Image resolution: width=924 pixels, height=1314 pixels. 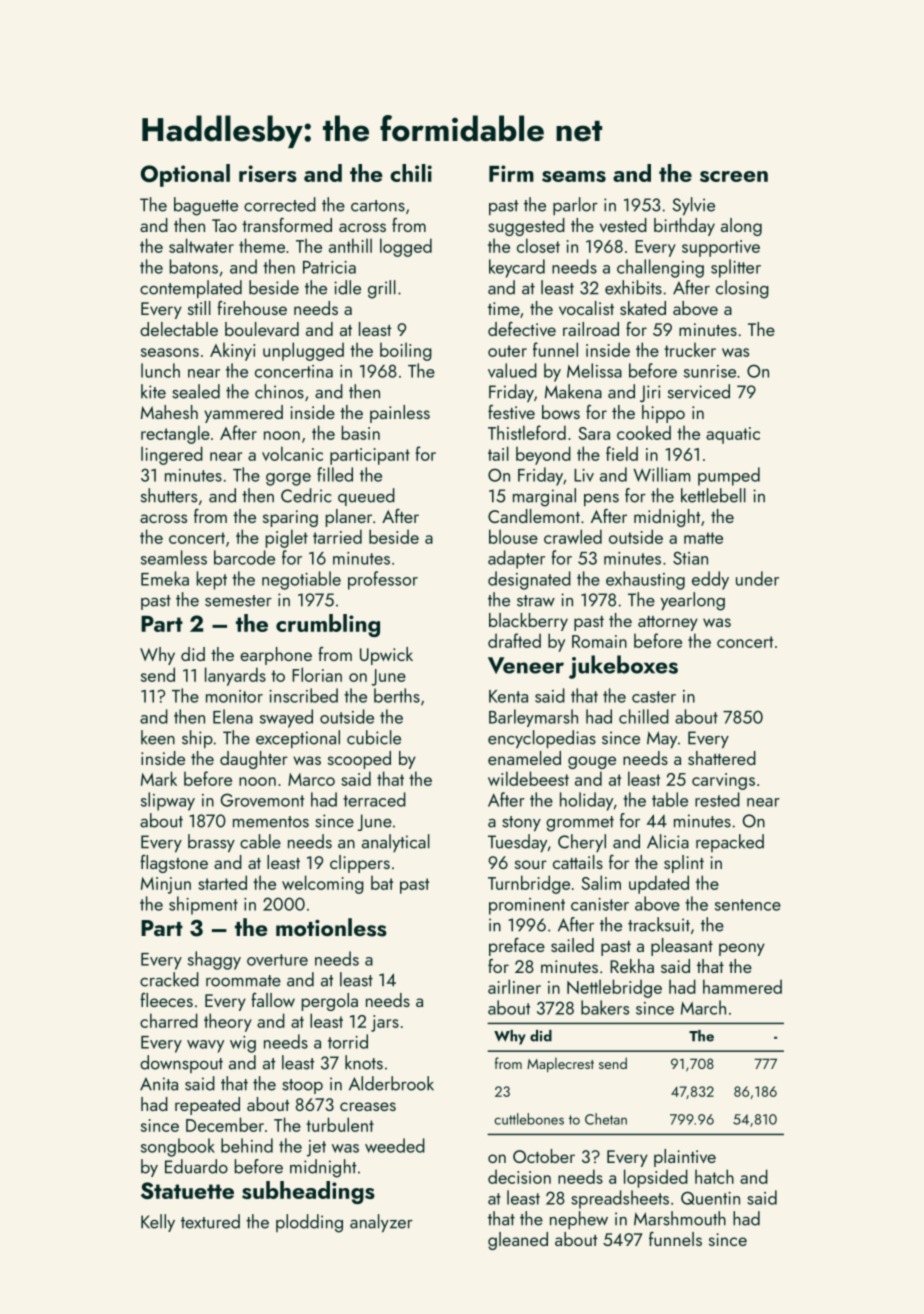 I want to click on grill, so click(x=382, y=289).
